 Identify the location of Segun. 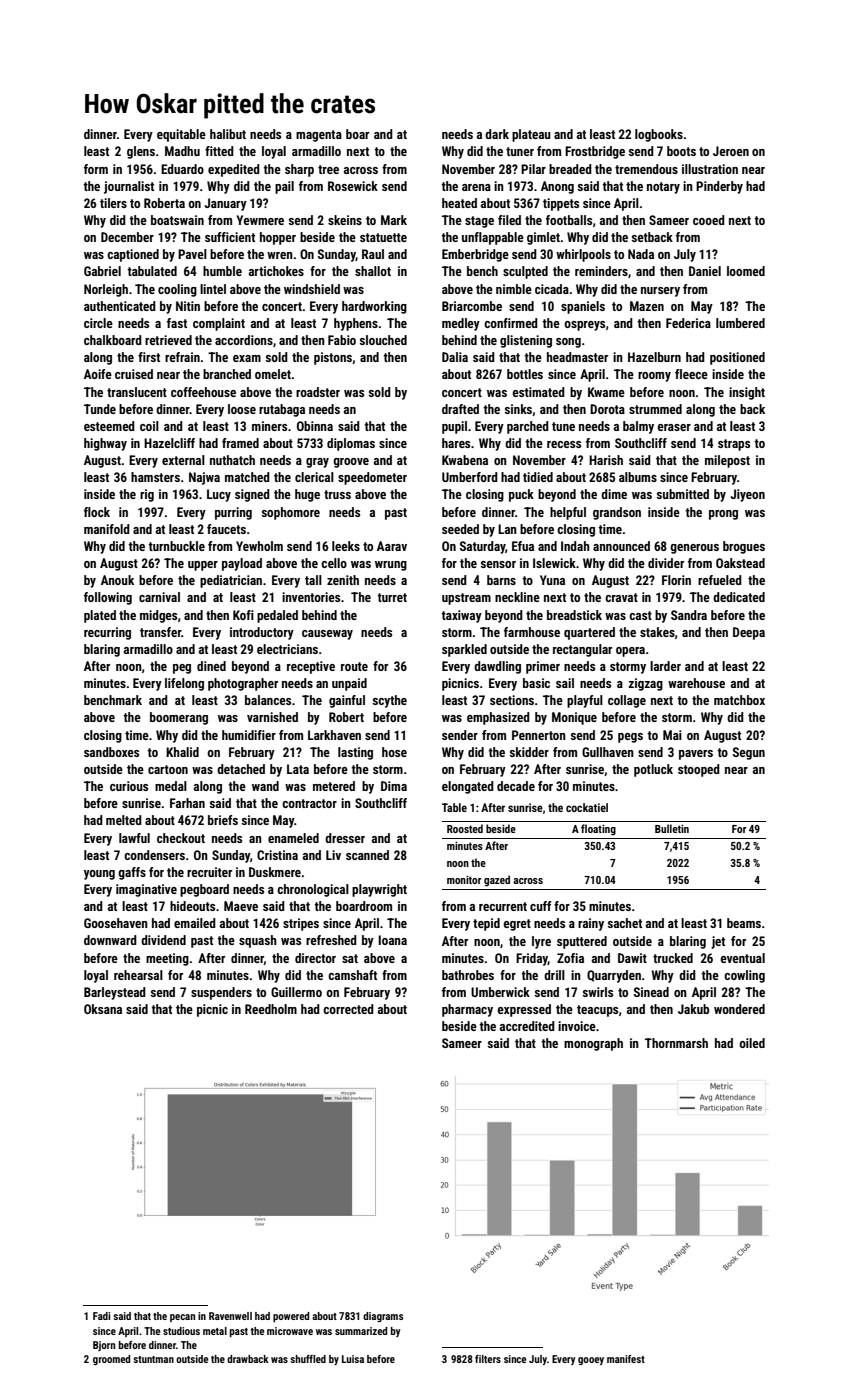
(749, 753).
